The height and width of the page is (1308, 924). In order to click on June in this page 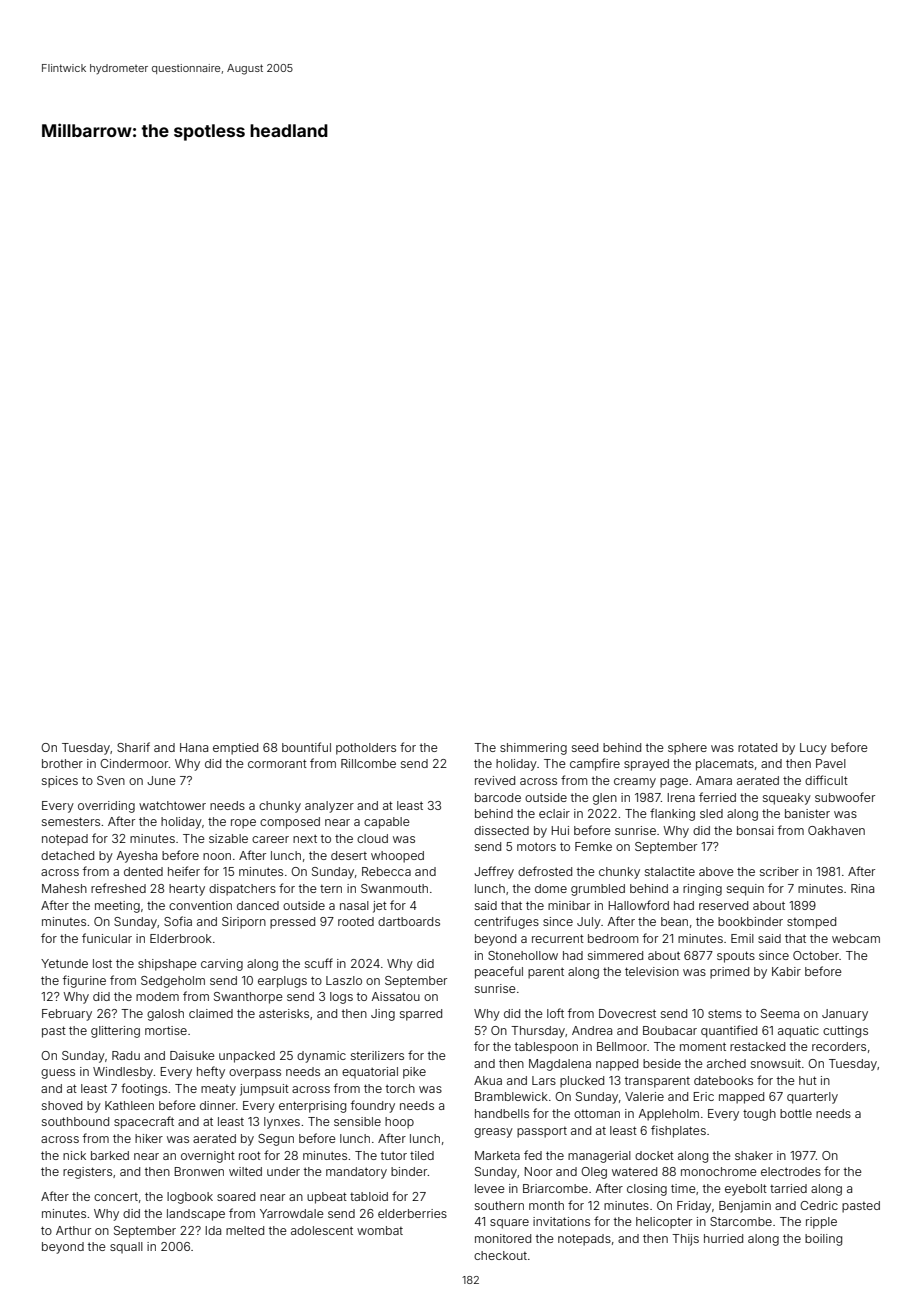, I will do `click(161, 780)`.
